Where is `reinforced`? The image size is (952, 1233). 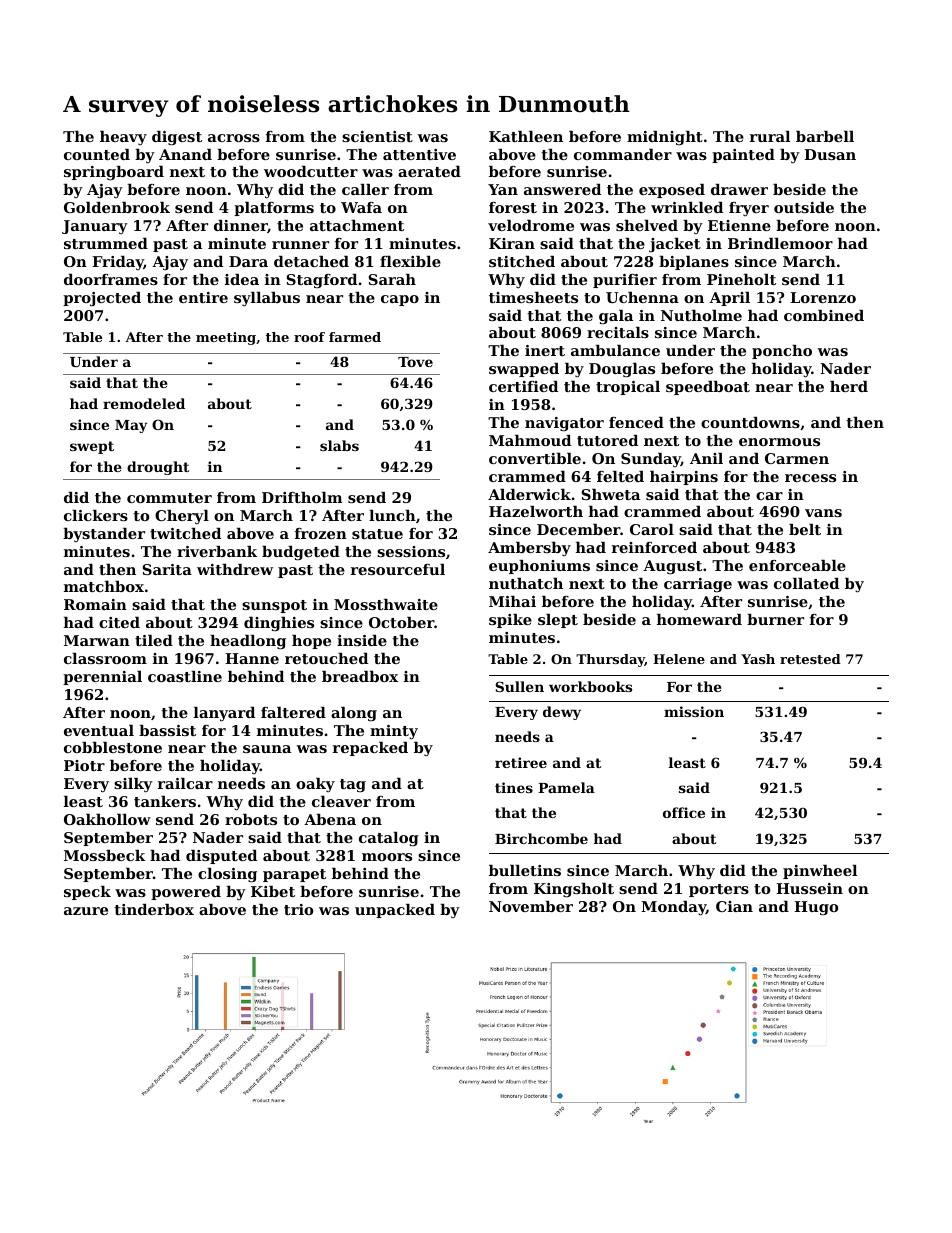
reinforced is located at coordinates (654, 547).
